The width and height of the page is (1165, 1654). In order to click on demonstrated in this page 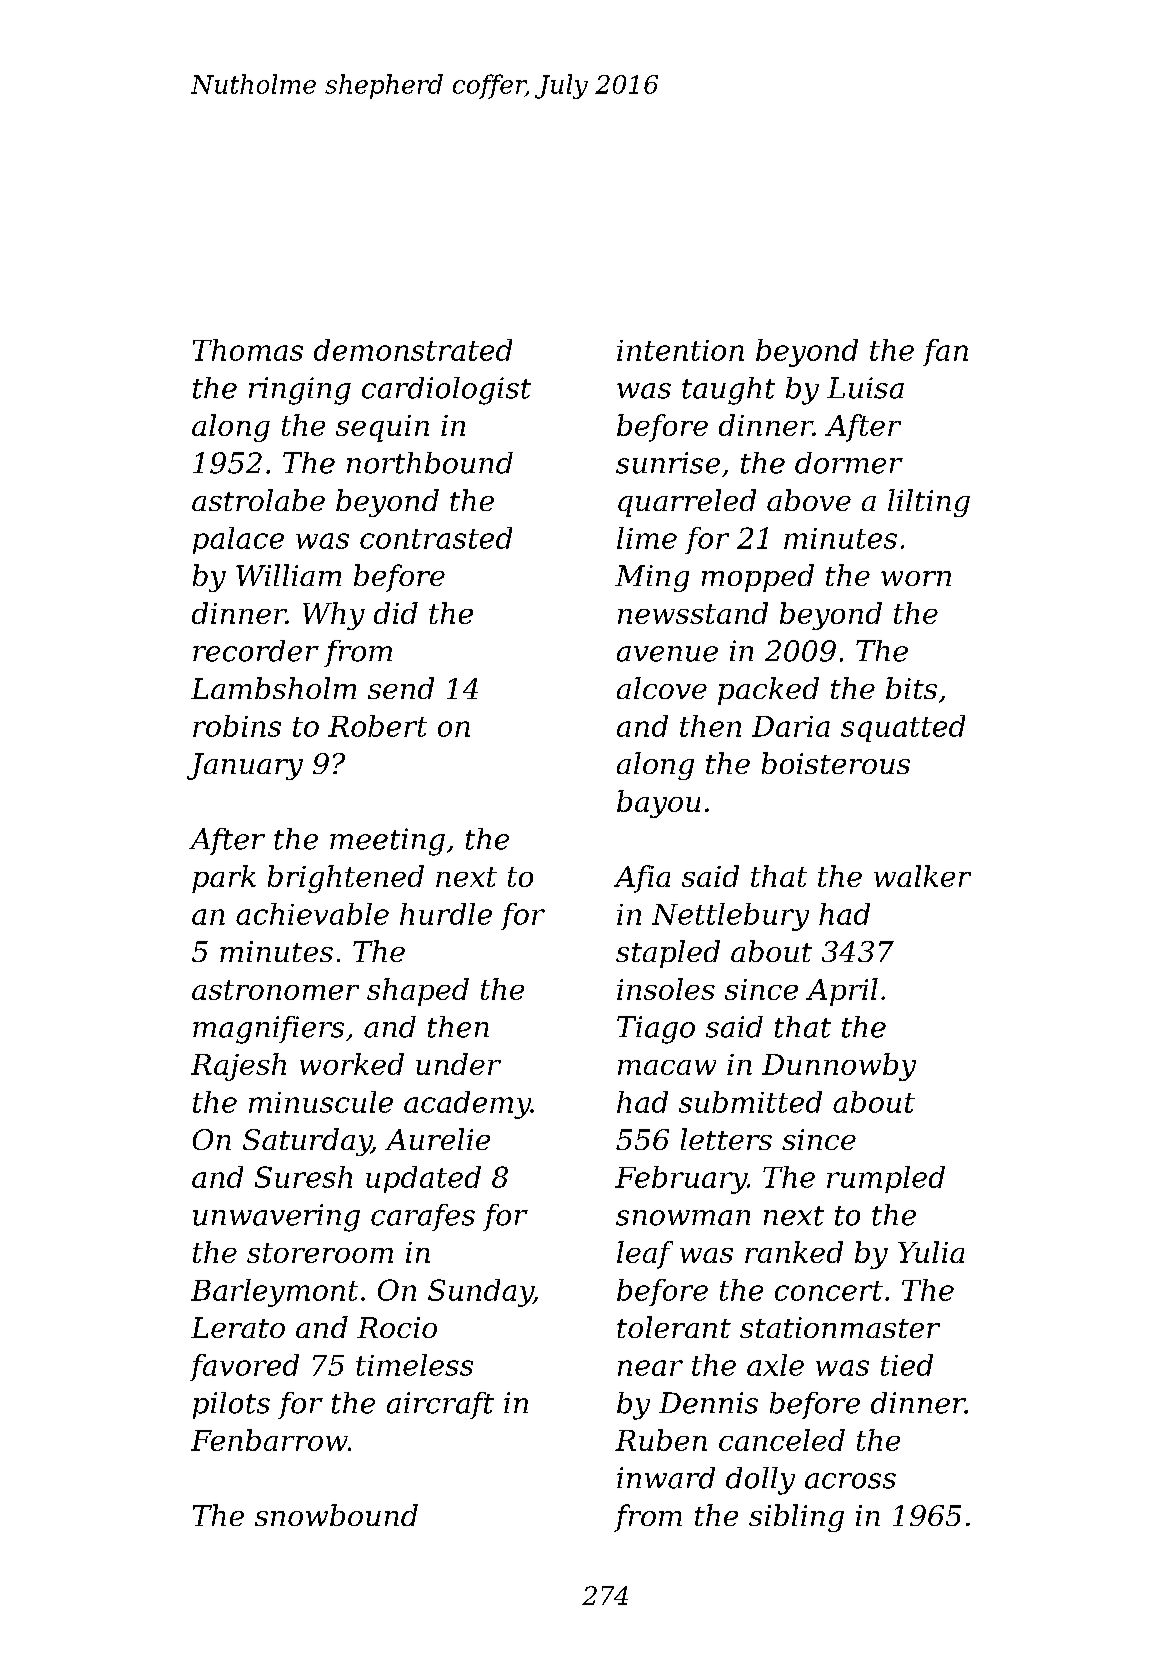, I will do `click(413, 350)`.
